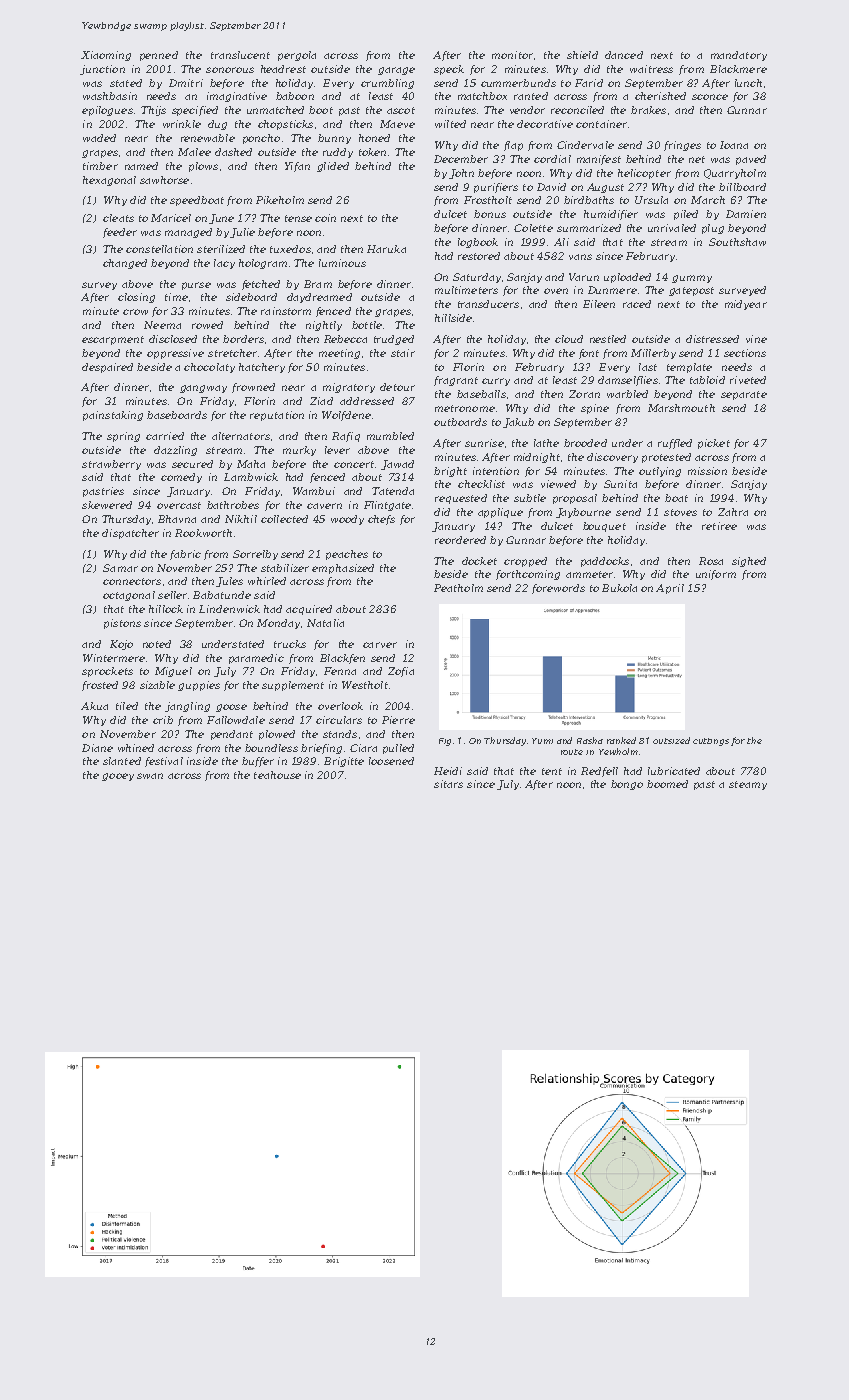 This page has height=1400, width=849. I want to click on despaired, so click(107, 368).
